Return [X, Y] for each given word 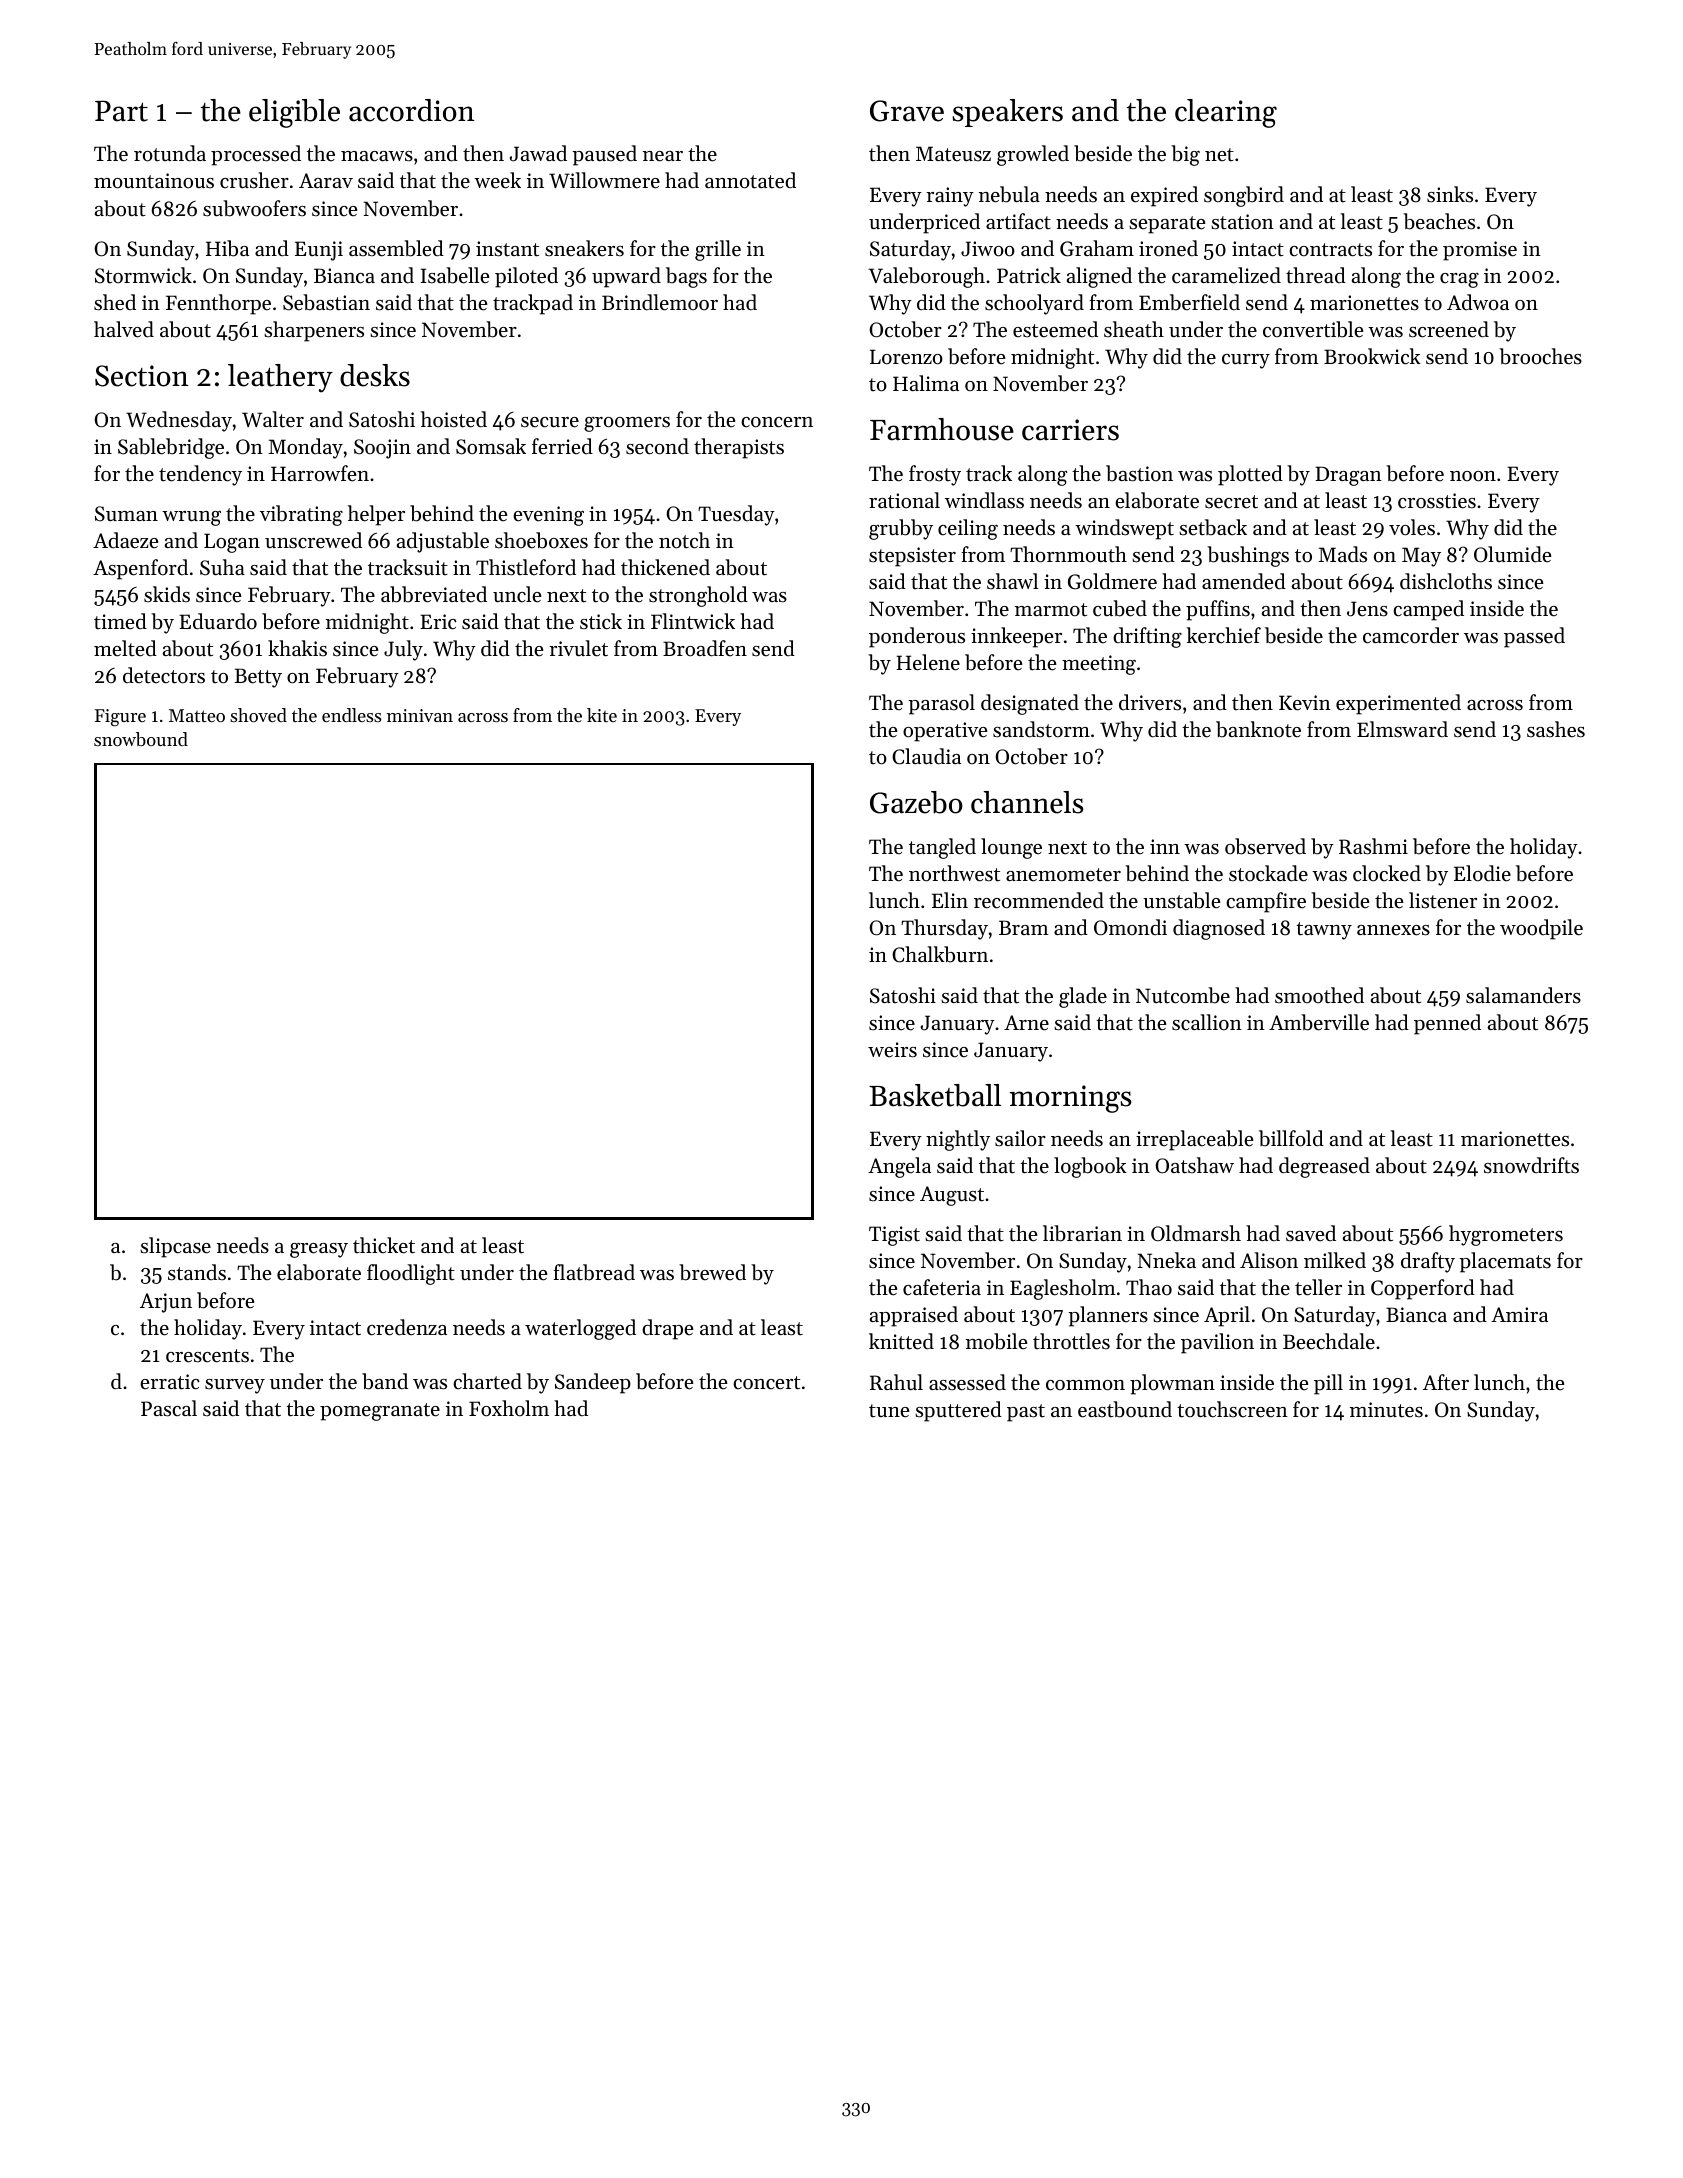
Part [121, 111]
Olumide [1512, 554]
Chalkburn [940, 954]
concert [766, 1383]
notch [684, 540]
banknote [1258, 729]
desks [375, 375]
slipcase [175, 1247]
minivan [420, 715]
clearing [1226, 113]
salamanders [1523, 995]
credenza [407, 1327]
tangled [942, 848]
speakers [1008, 113]
